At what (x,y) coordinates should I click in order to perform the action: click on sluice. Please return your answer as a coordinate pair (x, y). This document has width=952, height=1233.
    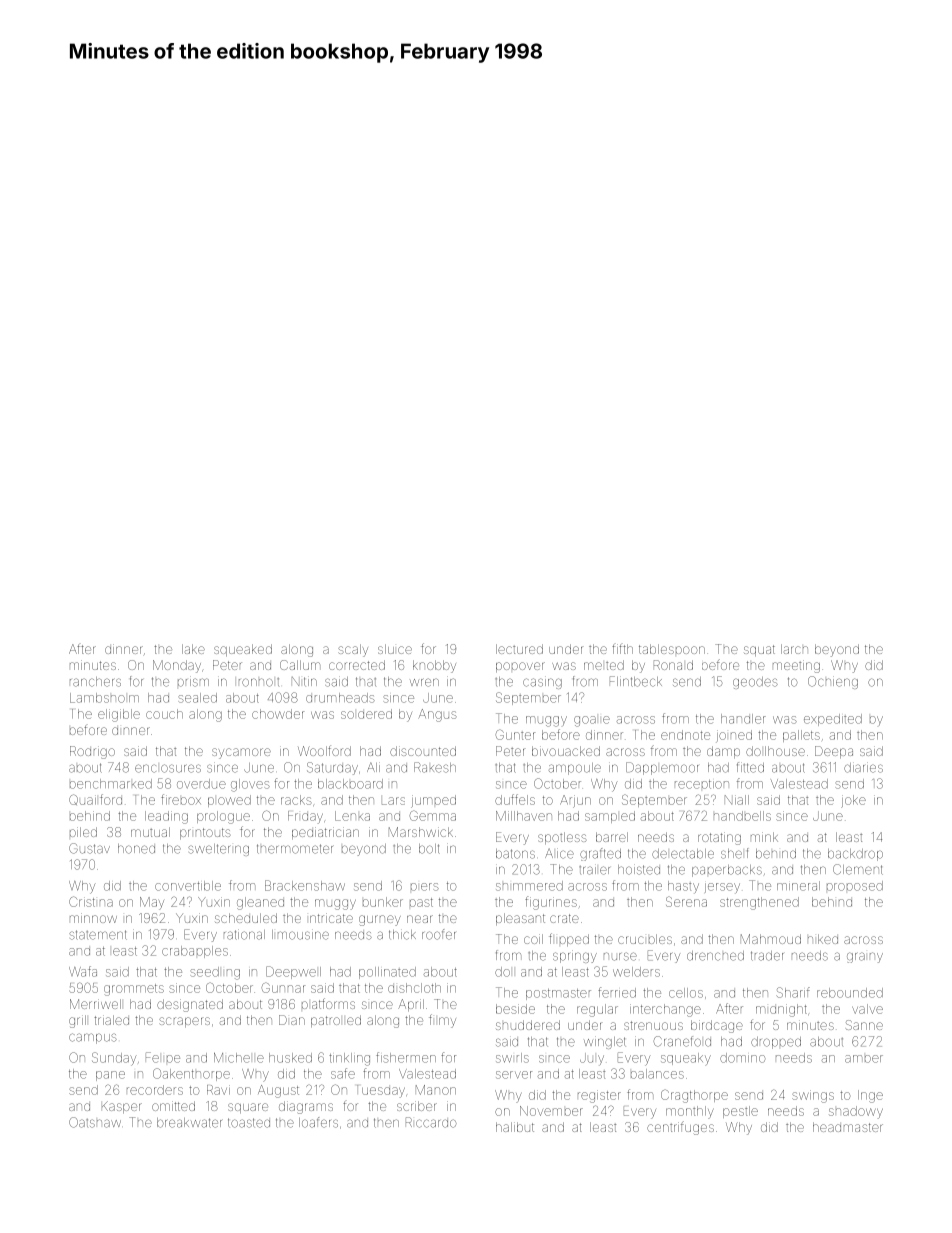
    Looking at the image, I should click on (395, 649).
